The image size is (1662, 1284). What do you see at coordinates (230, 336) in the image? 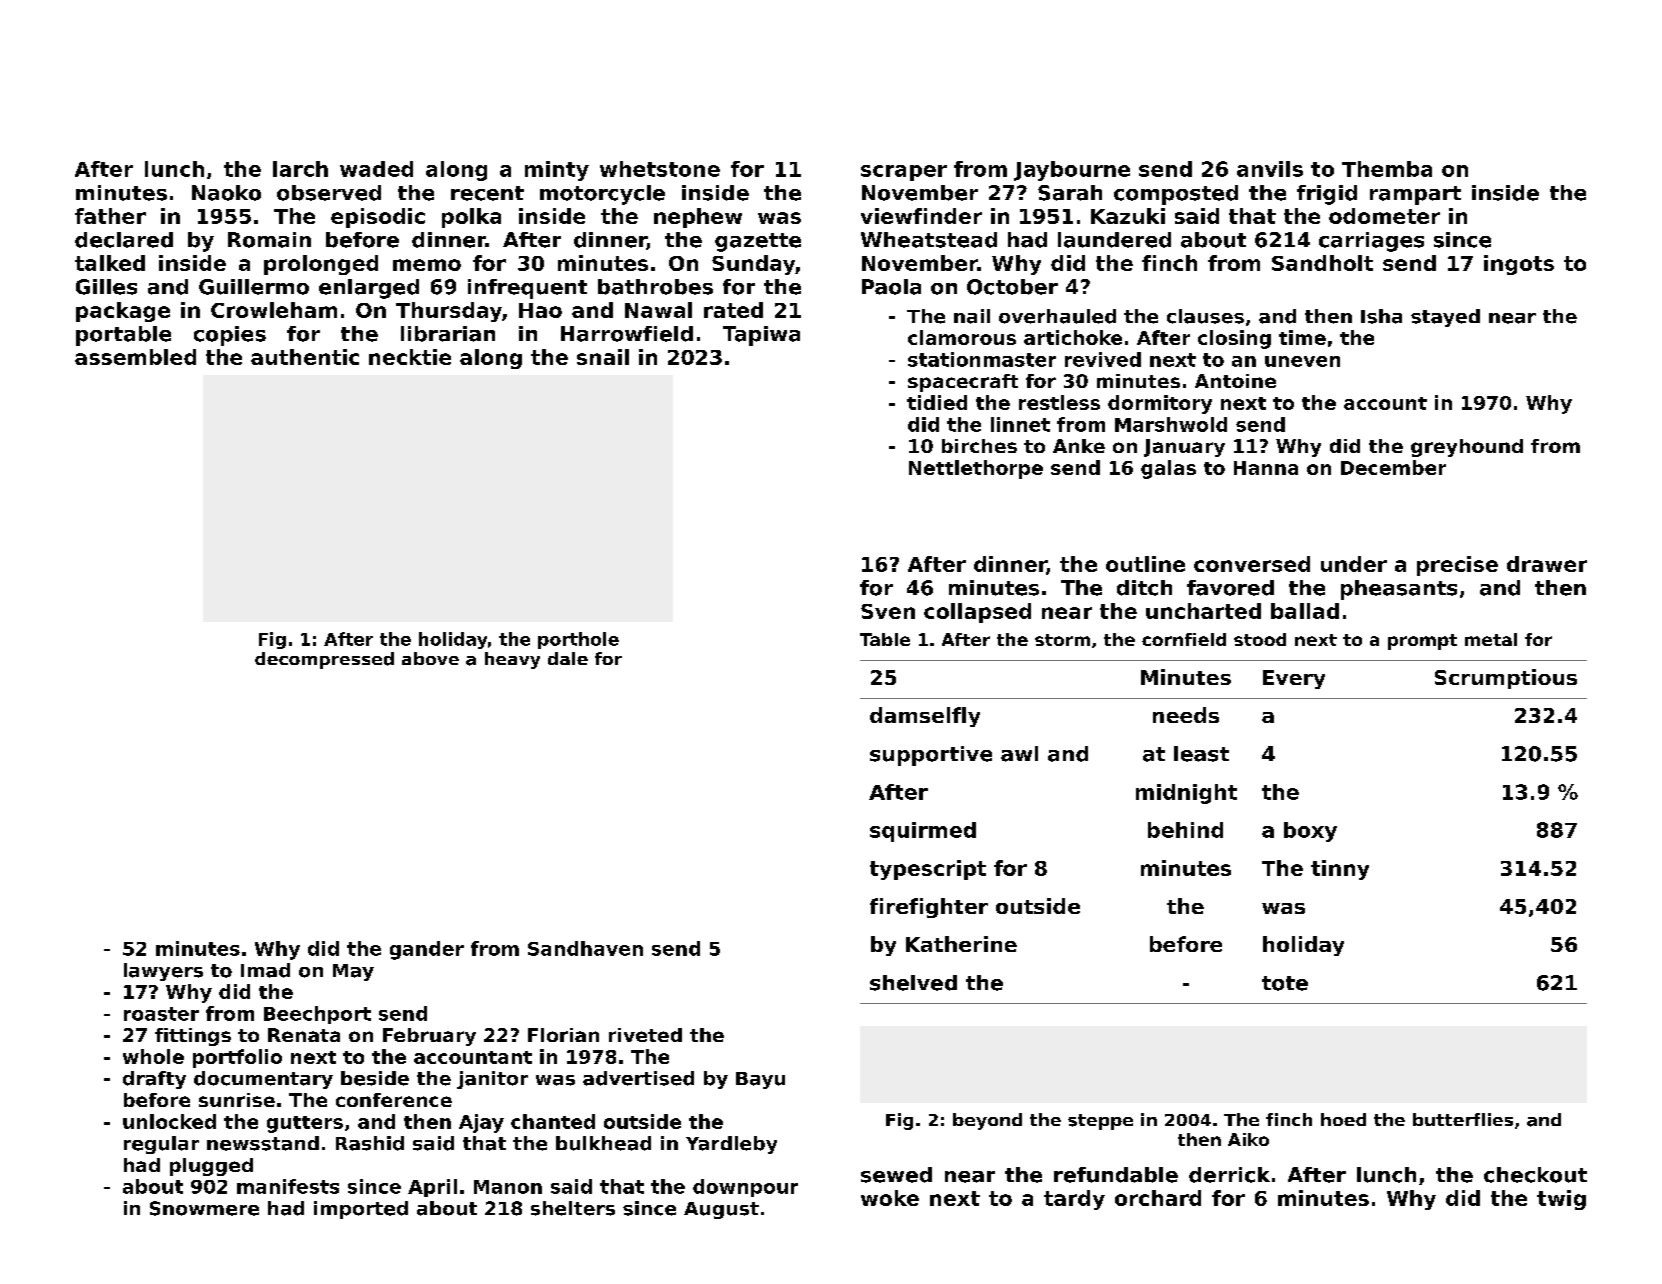
I see `copies` at bounding box center [230, 336].
